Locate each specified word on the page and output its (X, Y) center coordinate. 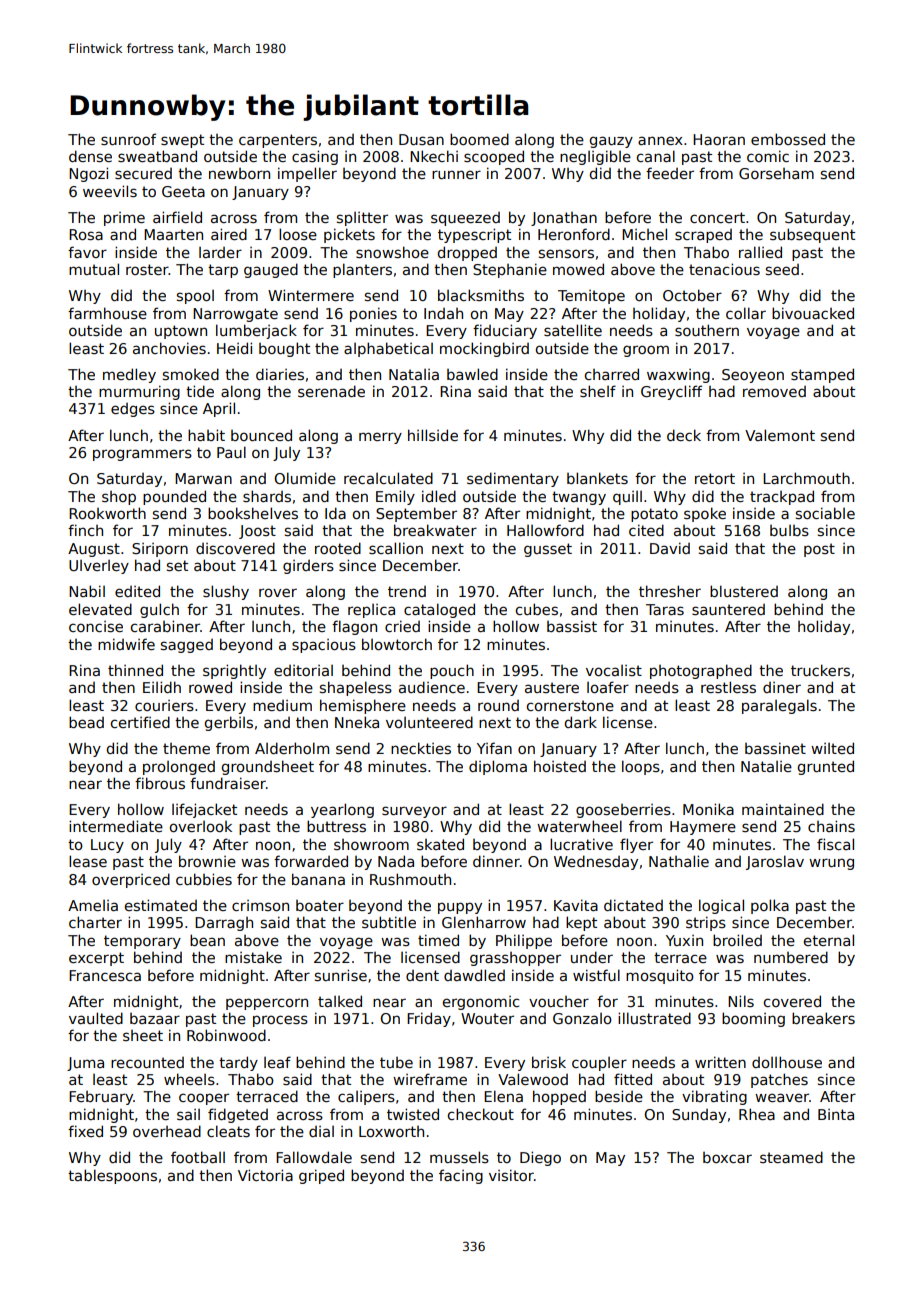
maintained (783, 809)
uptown (181, 332)
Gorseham (776, 173)
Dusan (421, 139)
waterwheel (579, 826)
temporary (142, 942)
